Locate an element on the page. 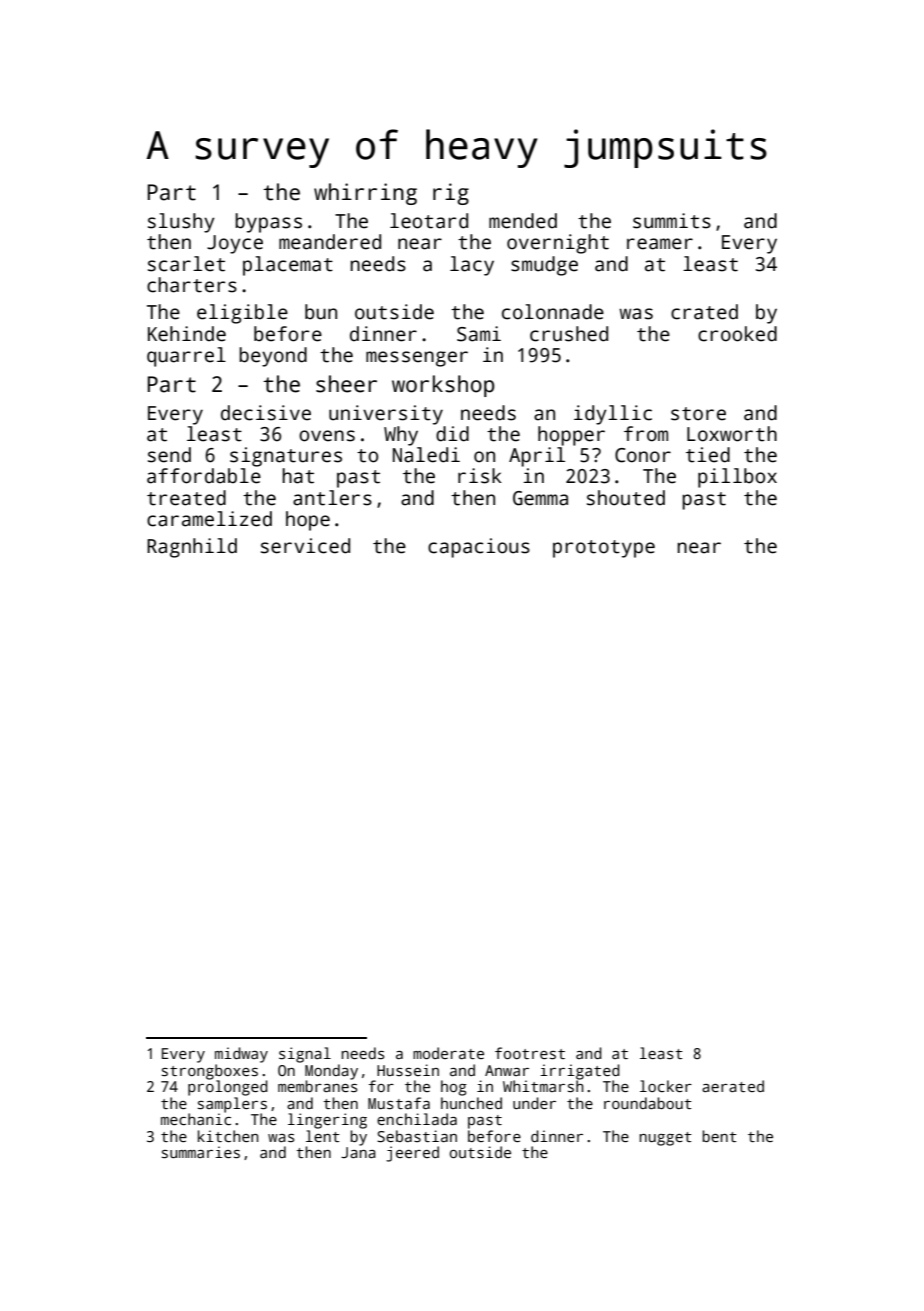 The image size is (924, 1311). messenger is located at coordinates (417, 359).
